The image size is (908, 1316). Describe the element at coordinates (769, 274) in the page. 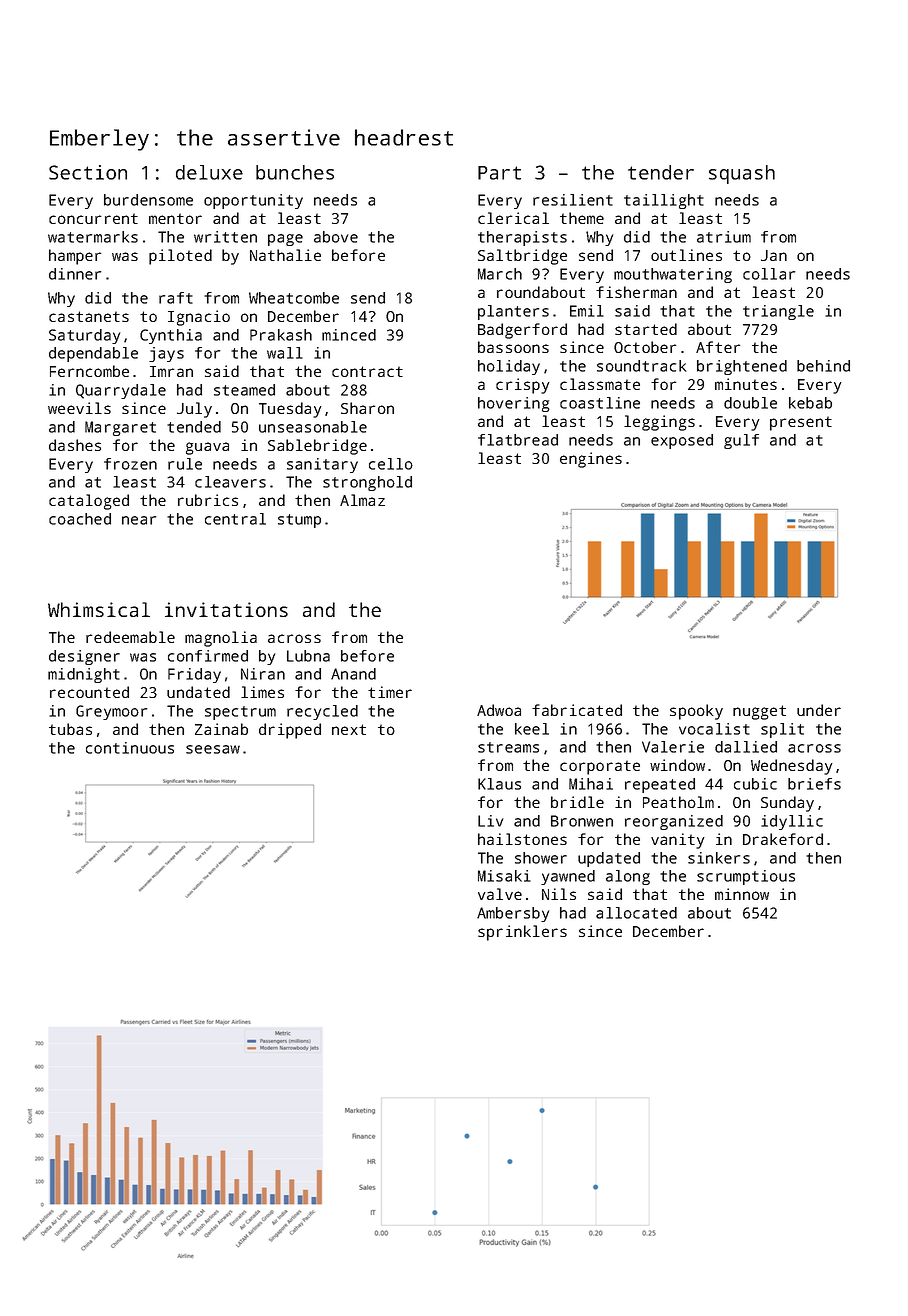

I see `collar` at that location.
